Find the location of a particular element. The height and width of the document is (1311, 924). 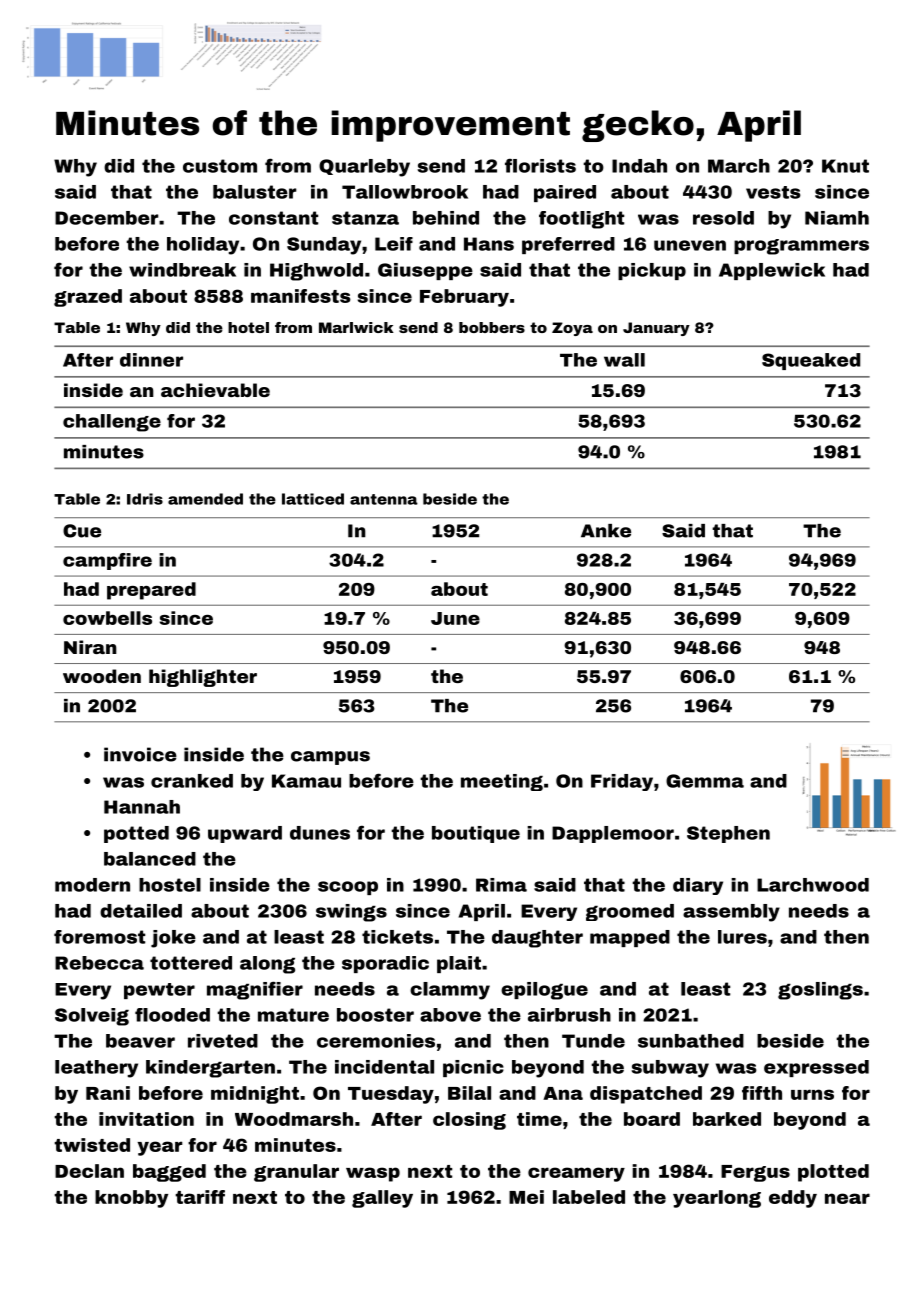

Idris is located at coordinates (145, 499).
